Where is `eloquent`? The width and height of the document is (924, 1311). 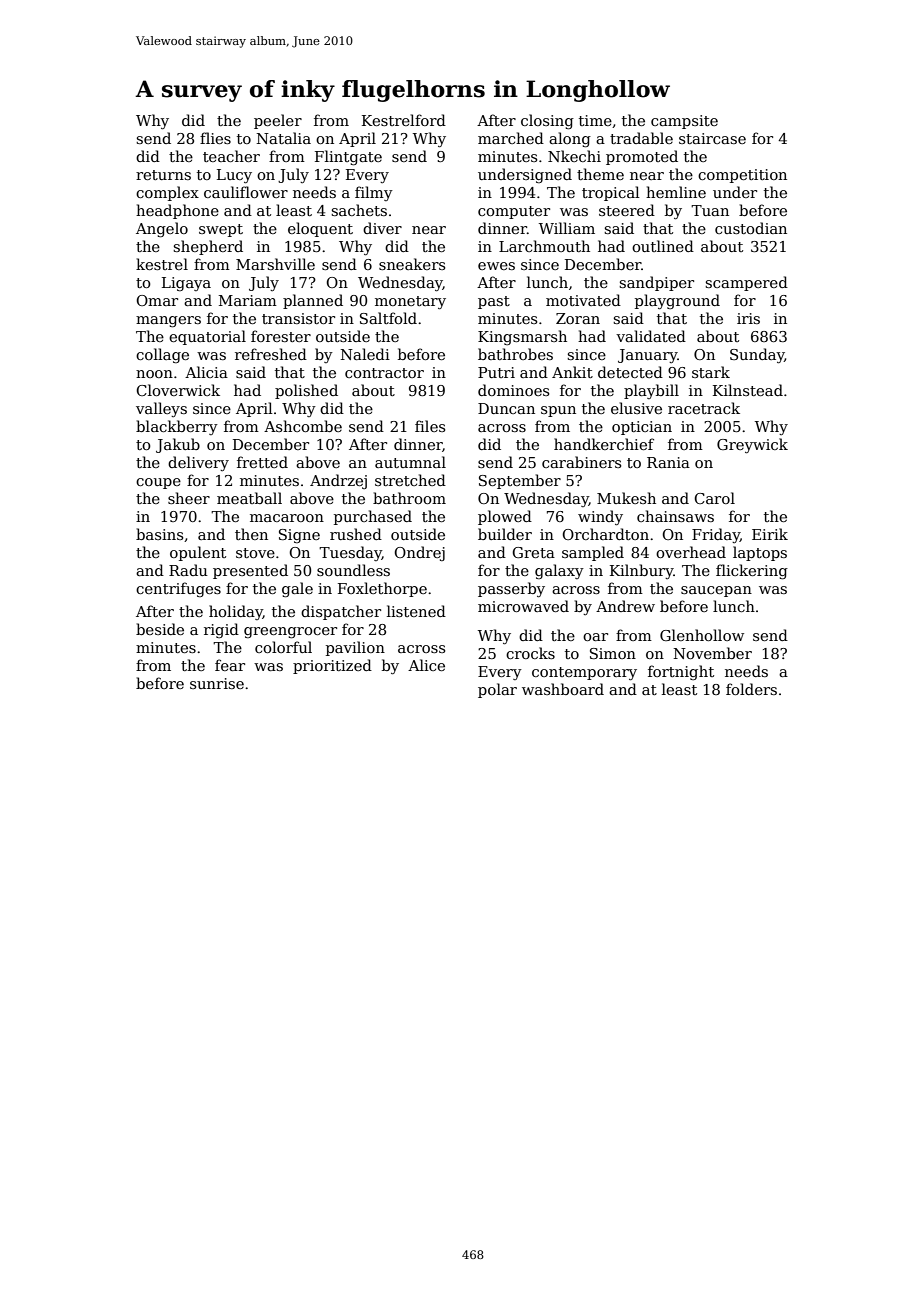
eloquent is located at coordinates (320, 229).
